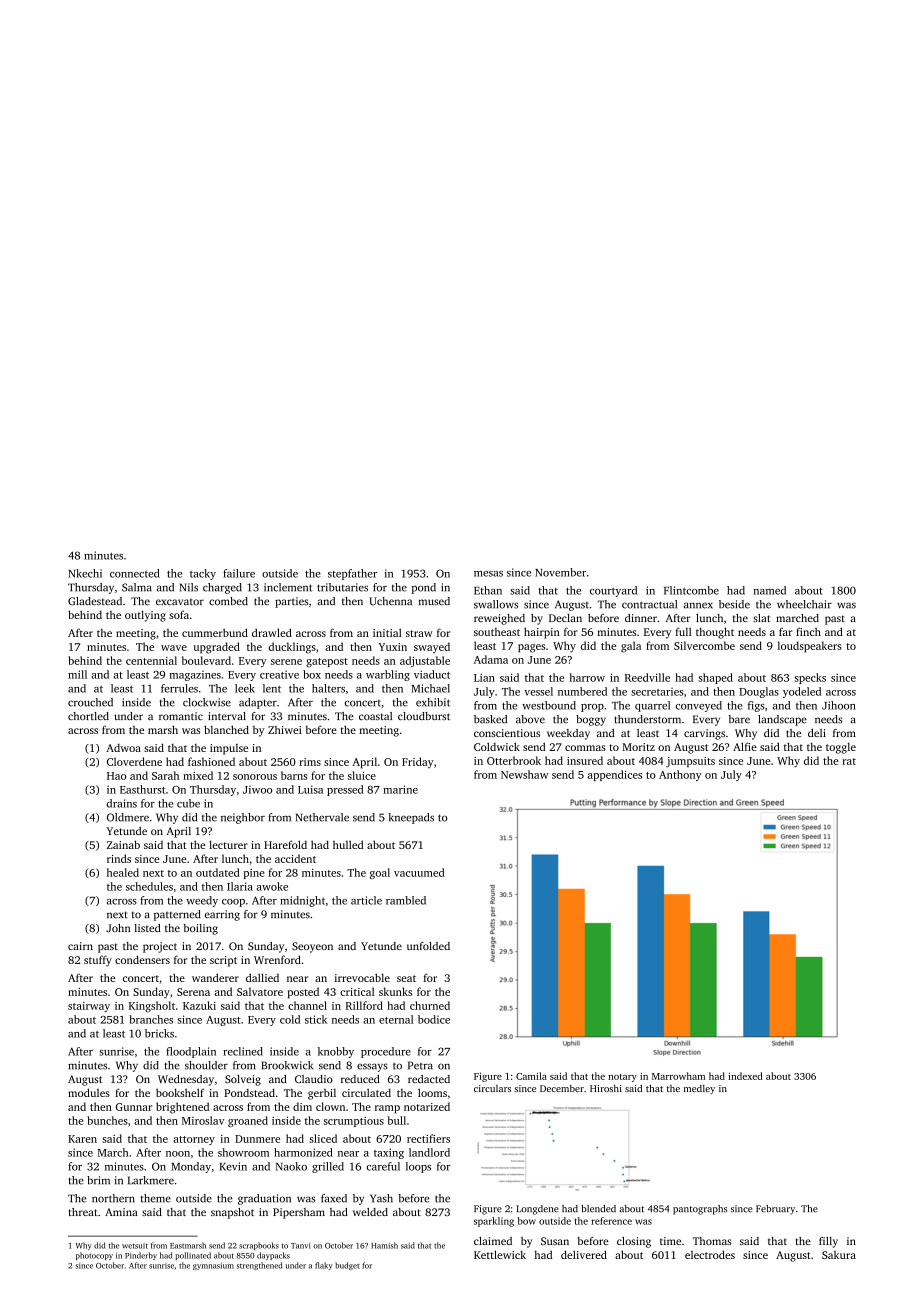 The height and width of the screenshot is (1308, 924). What do you see at coordinates (782, 720) in the screenshot?
I see `landscape` at bounding box center [782, 720].
